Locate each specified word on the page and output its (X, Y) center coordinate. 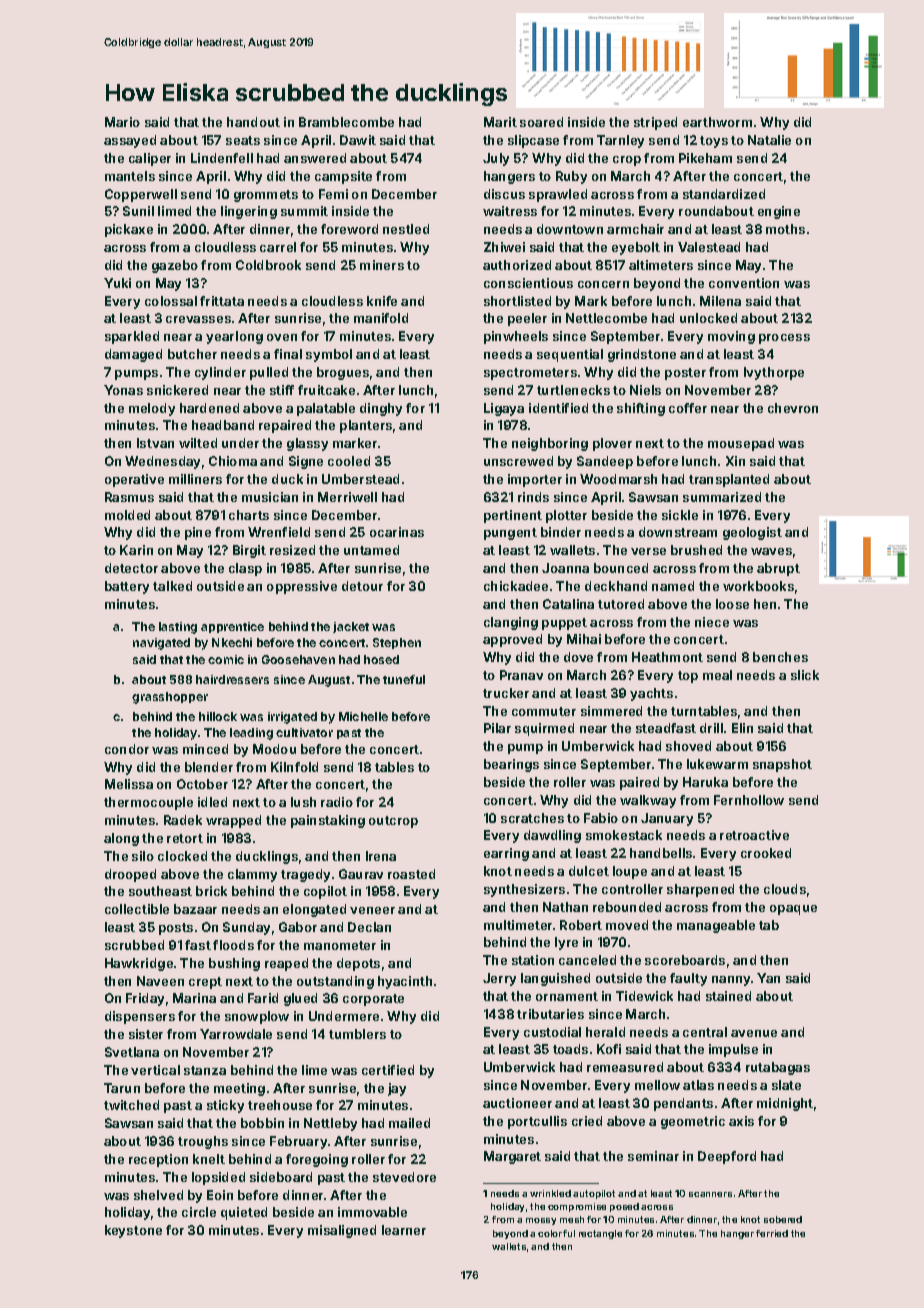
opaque (793, 910)
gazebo (175, 266)
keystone (133, 1231)
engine (779, 212)
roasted (411, 874)
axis (741, 1121)
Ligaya (504, 409)
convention (744, 283)
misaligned (342, 1231)
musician (270, 497)
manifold (381, 318)
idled (212, 802)
